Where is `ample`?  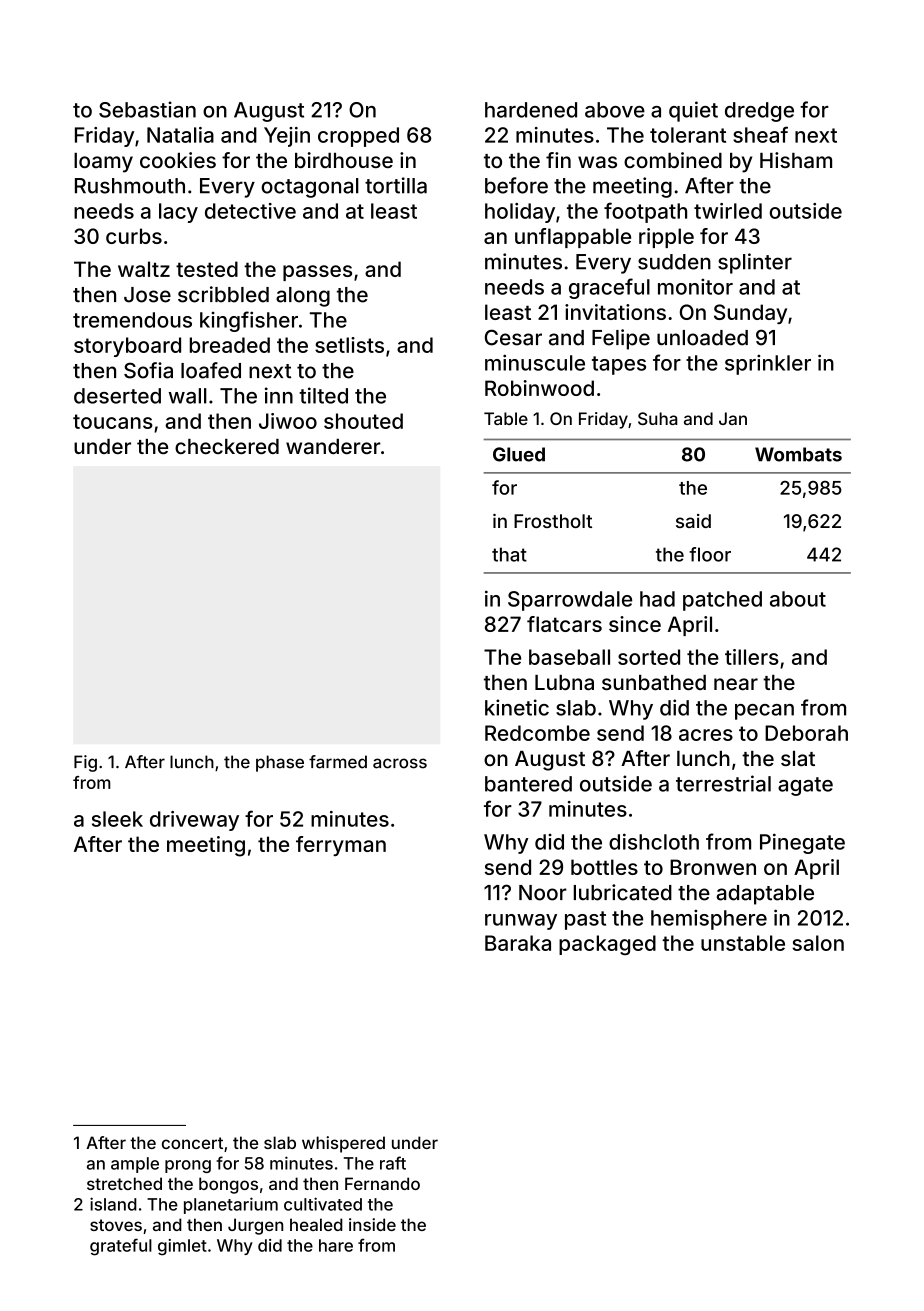
ample is located at coordinates (135, 1165).
